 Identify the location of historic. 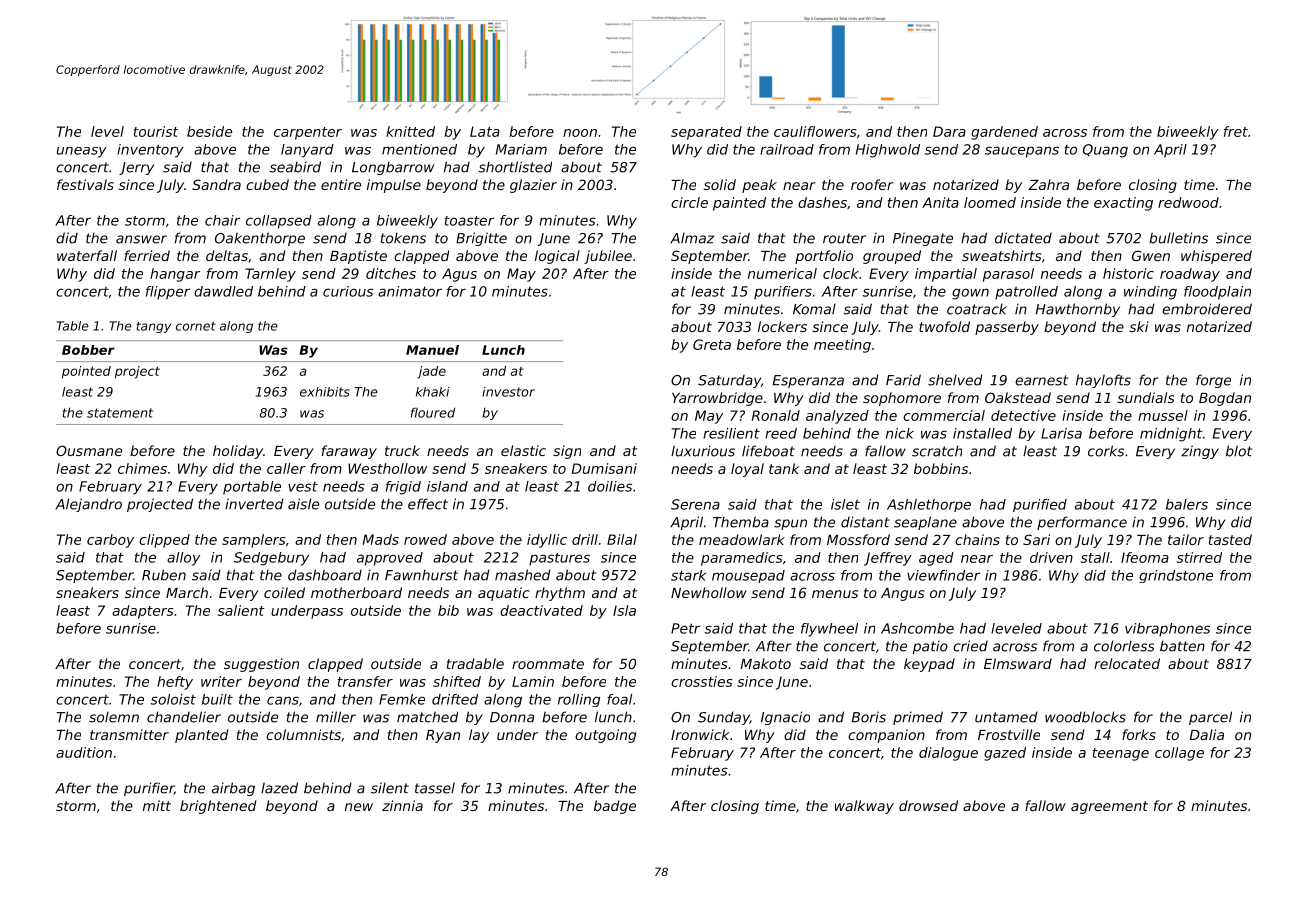
(1128, 273).
